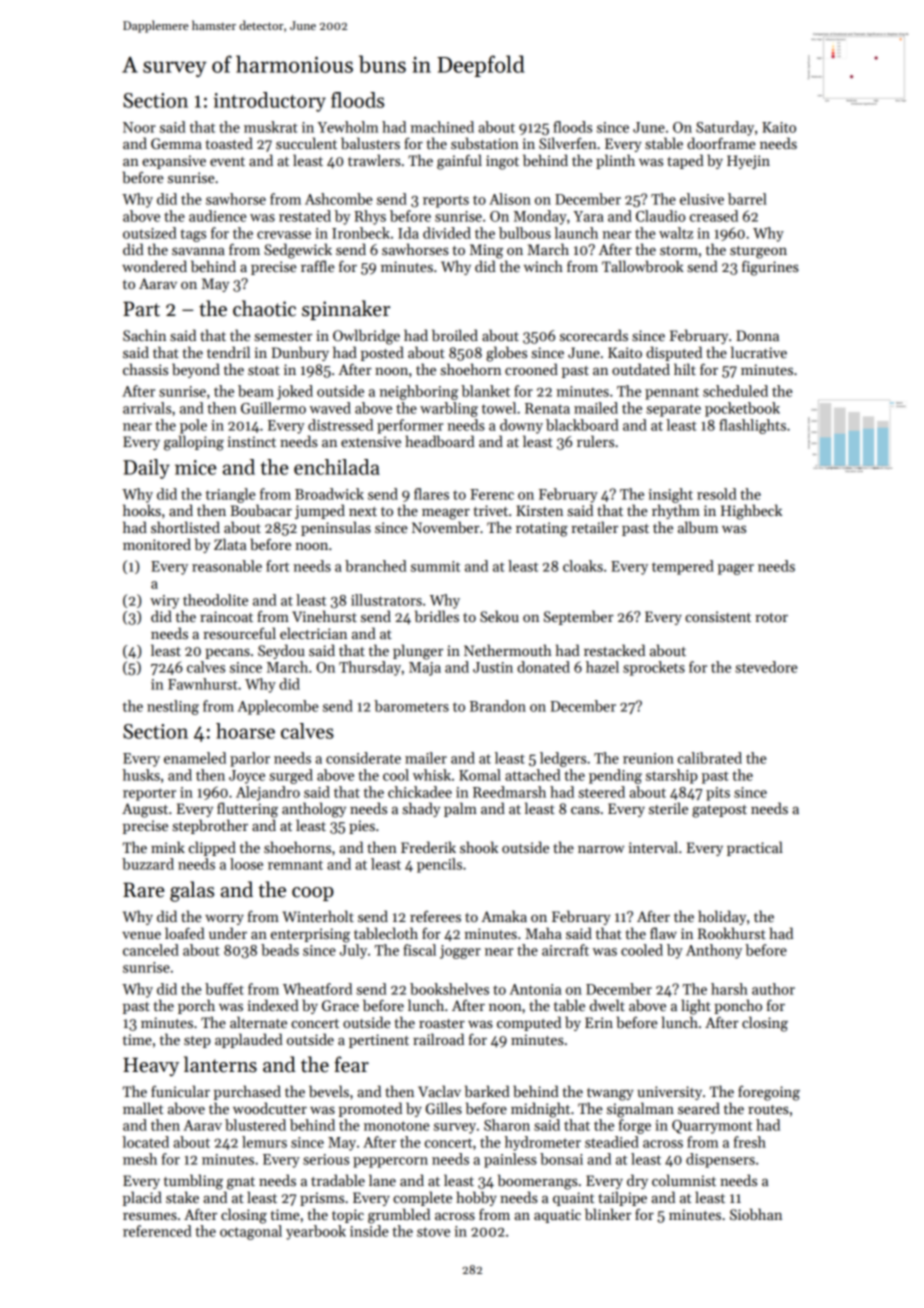 This image has height=1308, width=924. What do you see at coordinates (399, 1216) in the image?
I see `grumbled` at bounding box center [399, 1216].
